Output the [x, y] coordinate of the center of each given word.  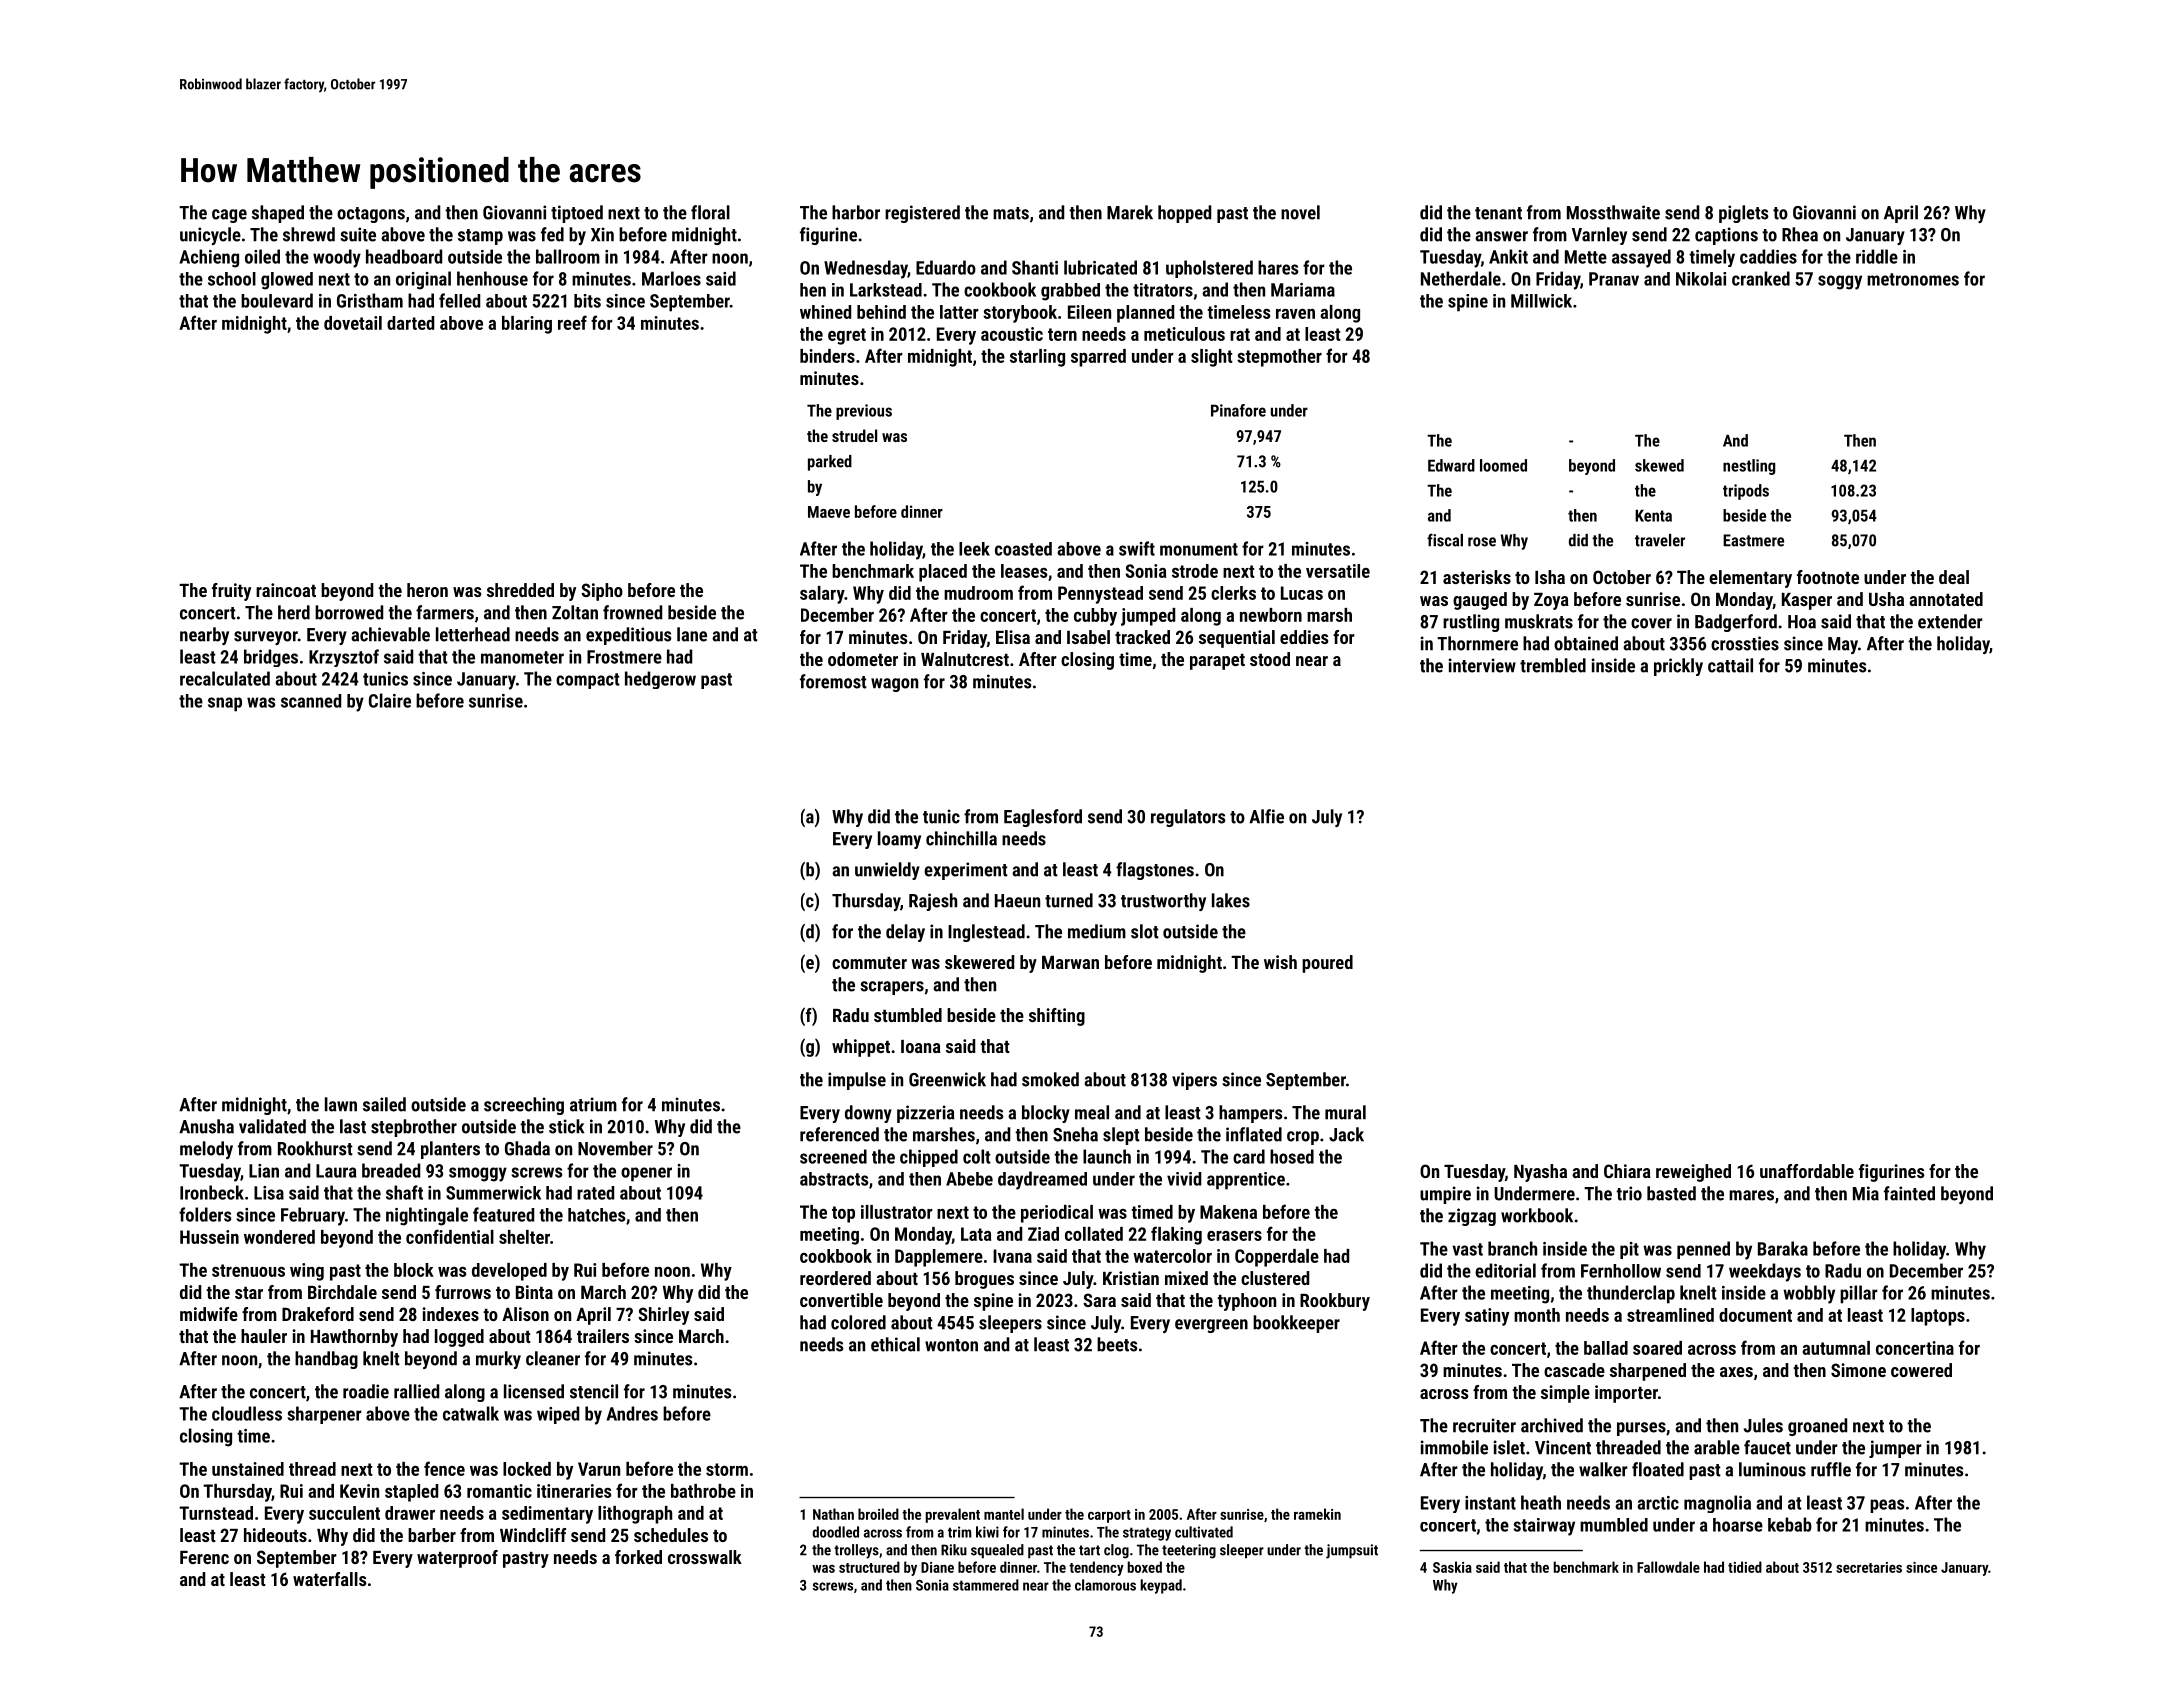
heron [427, 590]
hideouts [275, 1535]
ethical [895, 1344]
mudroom [978, 593]
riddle [1877, 256]
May [1843, 645]
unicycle [210, 236]
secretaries [1869, 1567]
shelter [524, 1237]
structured [869, 1567]
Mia [1866, 1193]
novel [1300, 212]
